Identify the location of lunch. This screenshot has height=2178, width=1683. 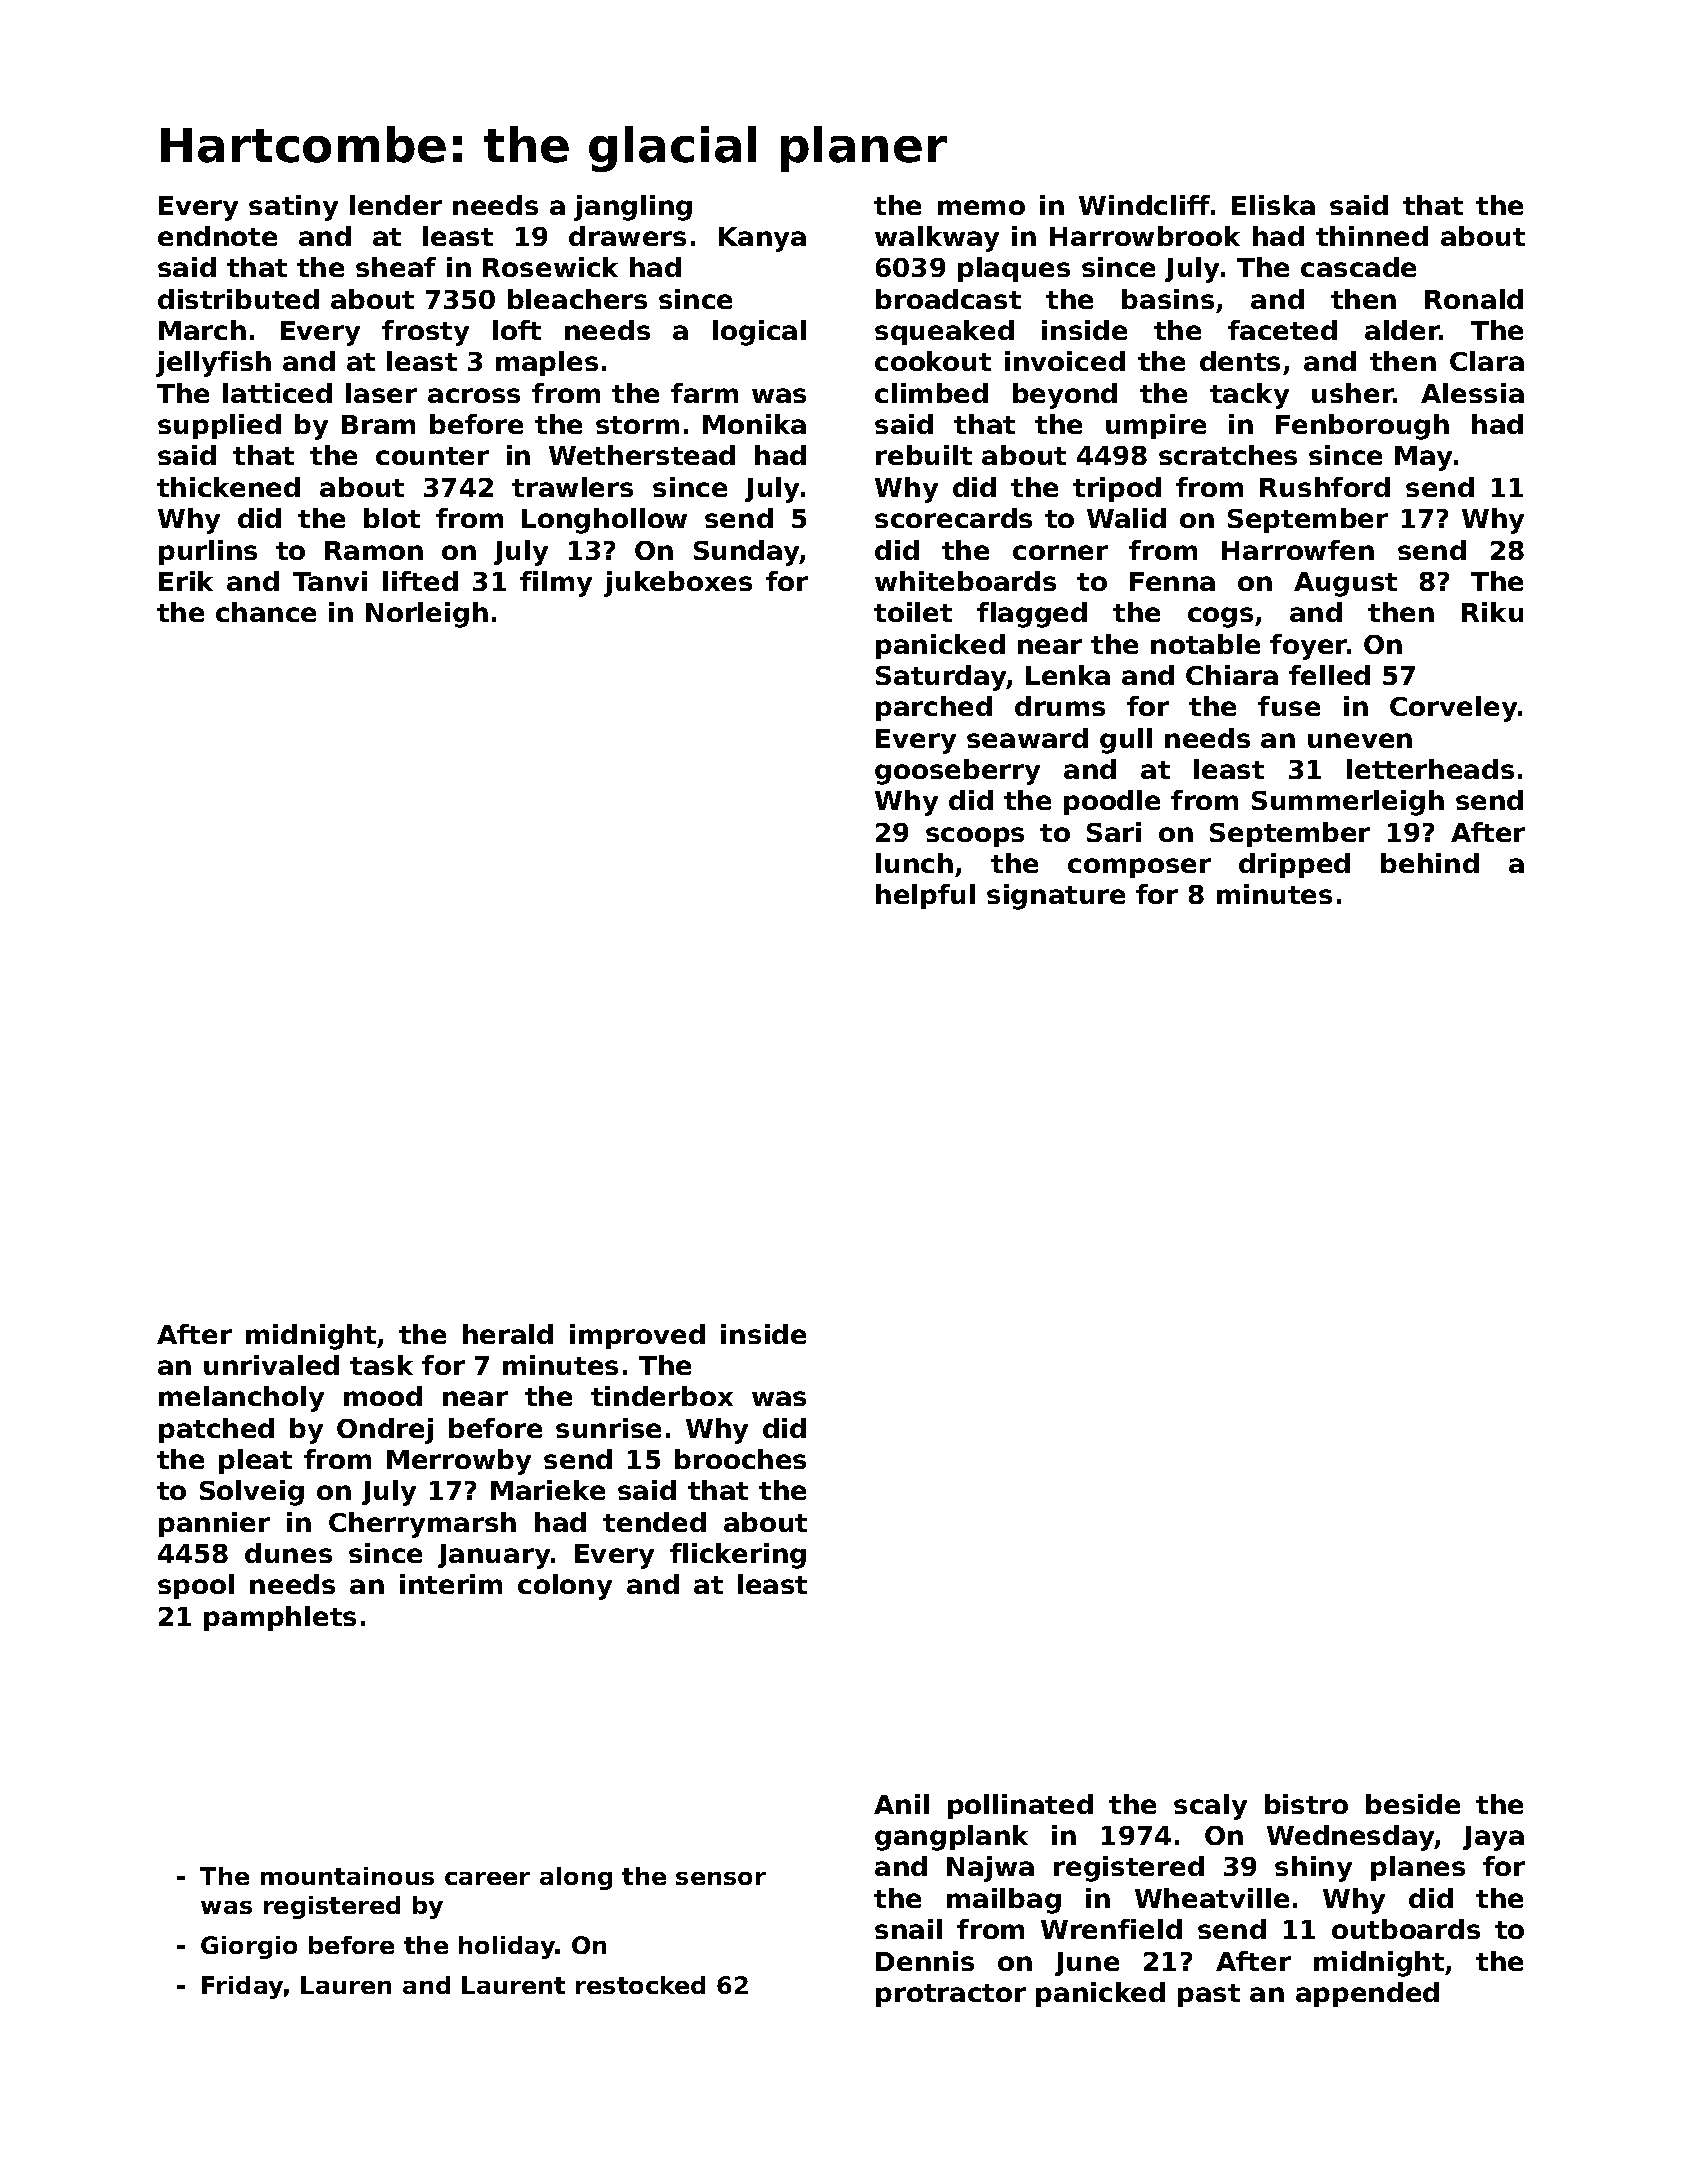
(914, 863).
